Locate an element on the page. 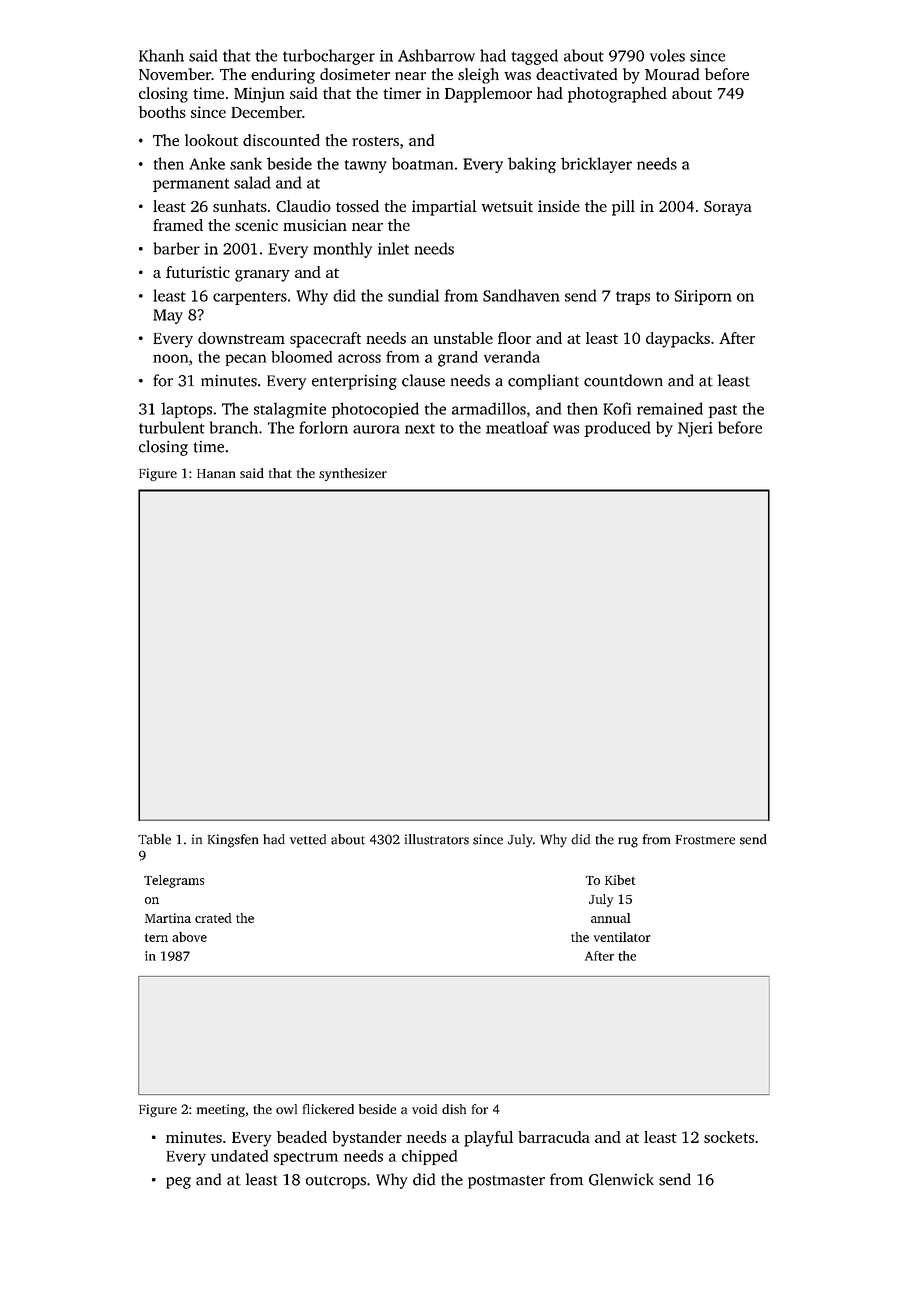 This page has height=1316, width=908. Dapplemoor is located at coordinates (488, 95).
